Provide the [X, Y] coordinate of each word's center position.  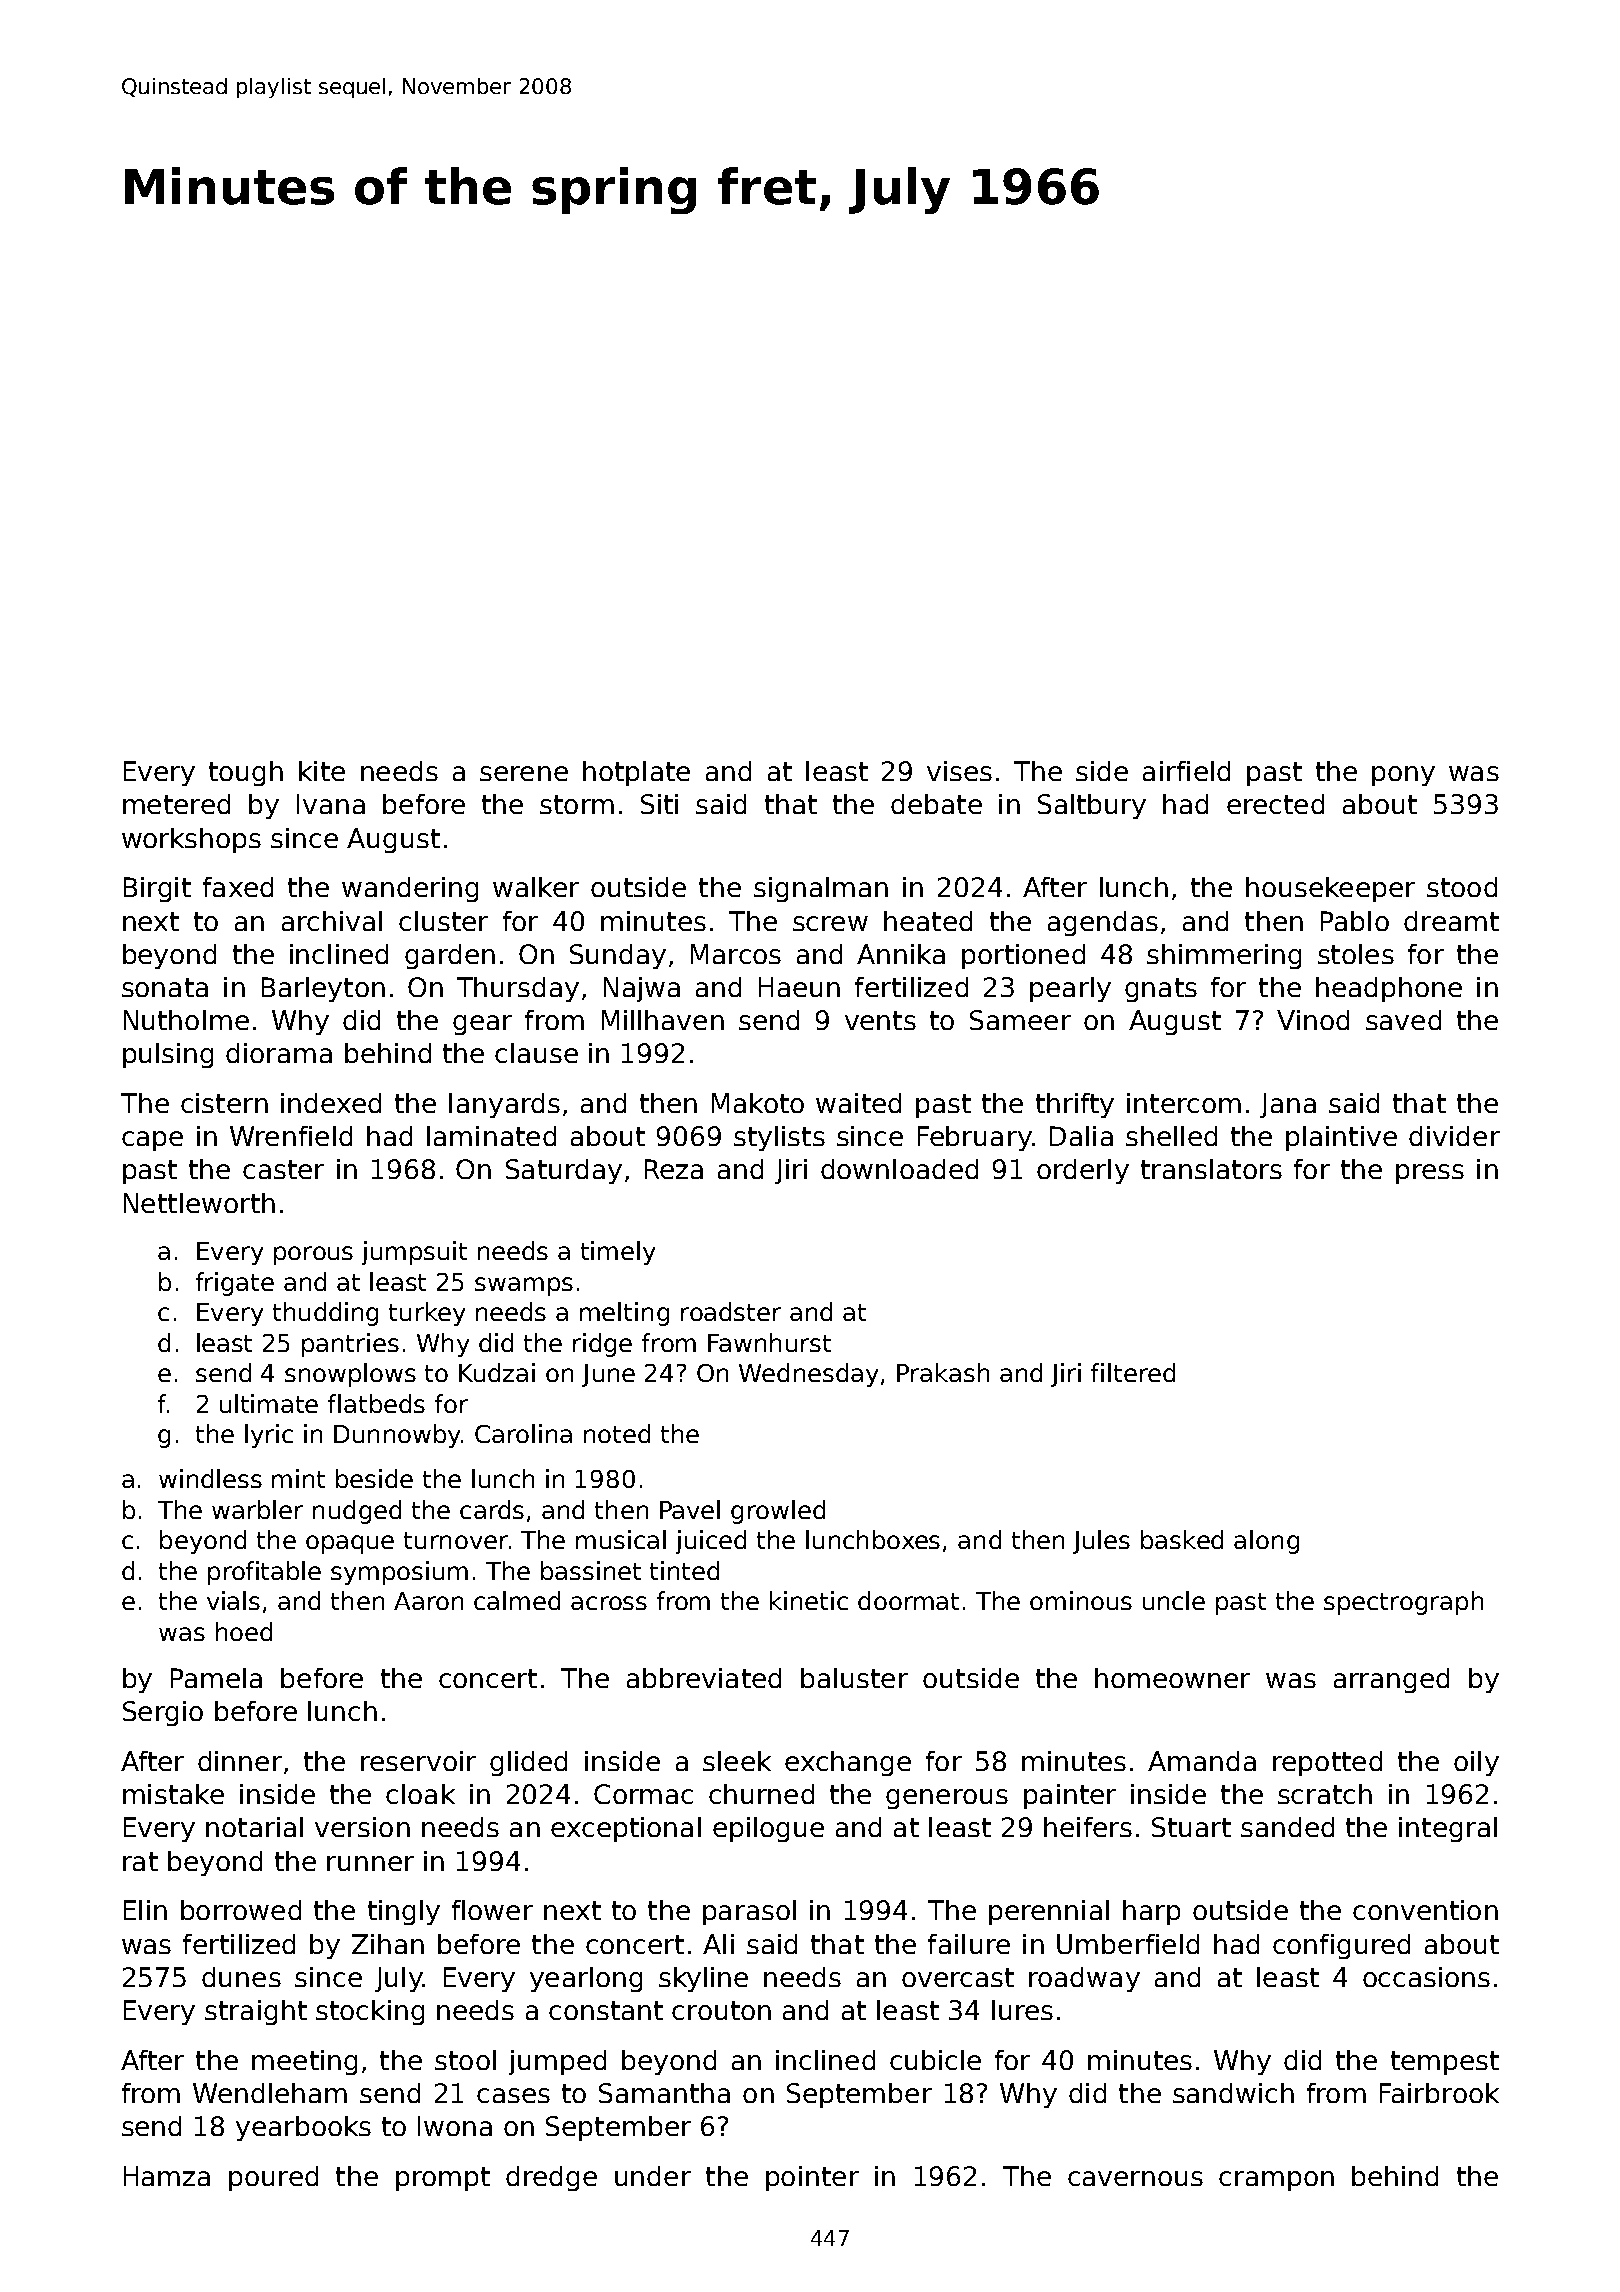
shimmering [1224, 956]
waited [858, 1103]
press [1430, 1174]
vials [233, 1600]
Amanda [1202, 1761]
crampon [1276, 2181]
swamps [524, 1286]
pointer [812, 2178]
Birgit [157, 889]
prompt [443, 2179]
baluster [854, 1678]
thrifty [1075, 1105]
